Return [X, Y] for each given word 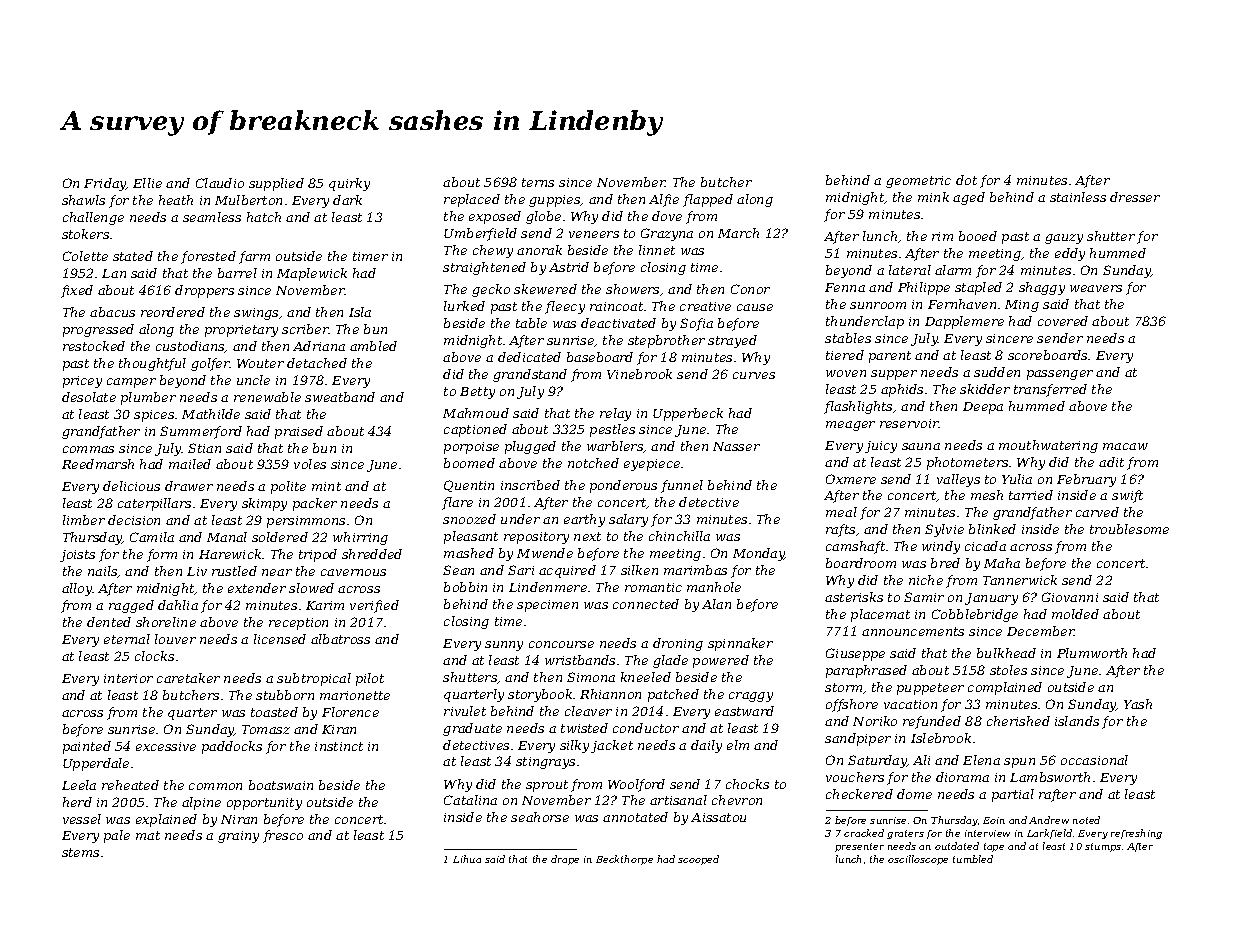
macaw [1125, 446]
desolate [89, 397]
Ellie [147, 183]
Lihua [467, 859]
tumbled [973, 859]
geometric [918, 182]
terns [538, 182]
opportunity [264, 804]
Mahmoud [476, 413]
